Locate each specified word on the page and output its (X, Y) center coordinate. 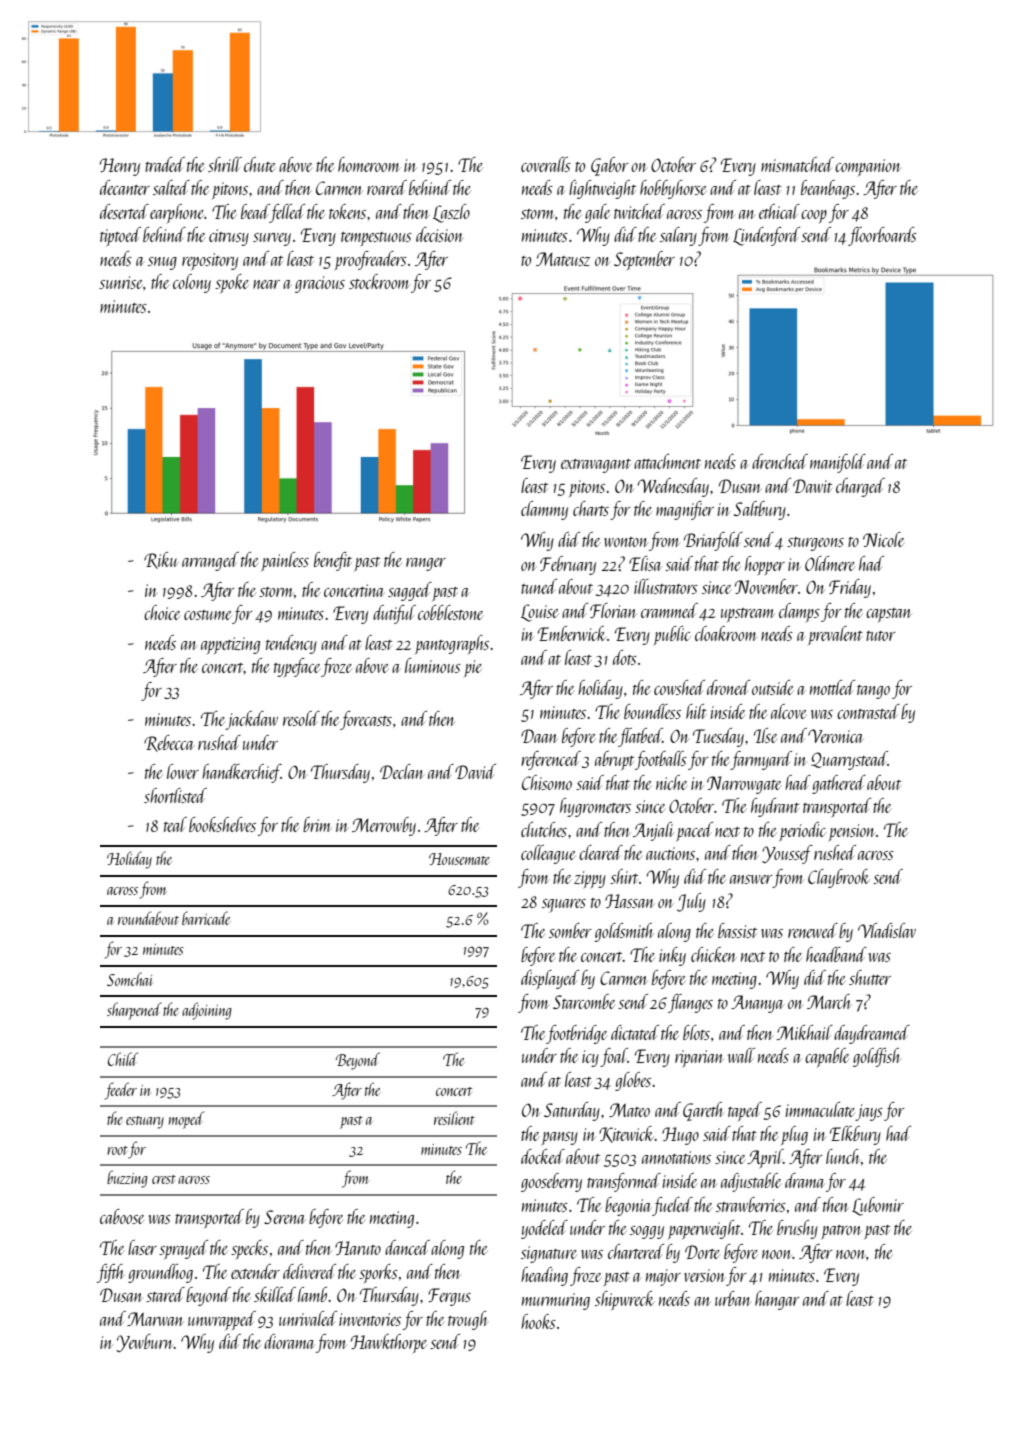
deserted (124, 211)
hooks (538, 1321)
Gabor (610, 166)
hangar (777, 1300)
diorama (289, 1341)
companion (868, 167)
